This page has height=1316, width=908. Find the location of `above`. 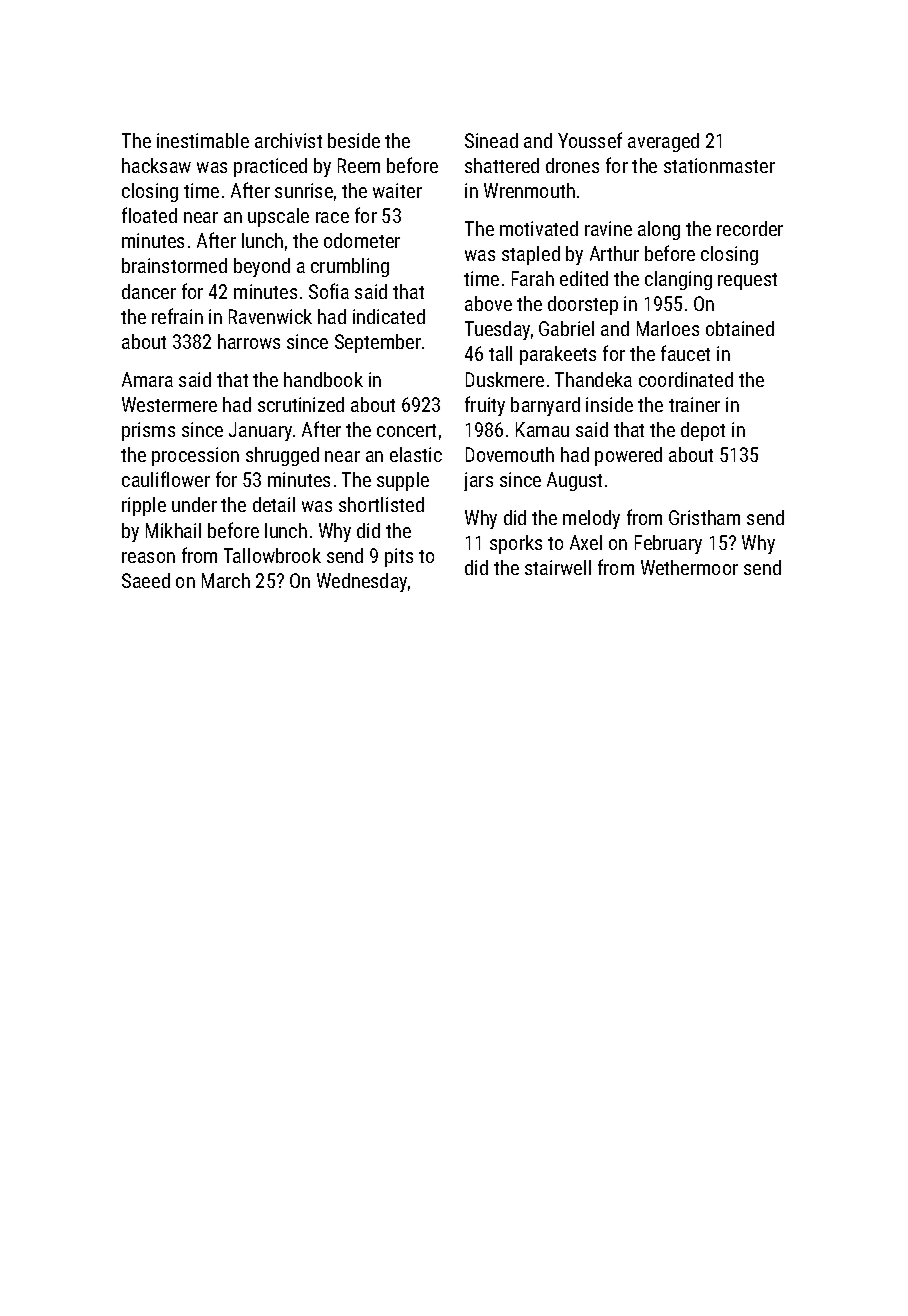

above is located at coordinates (488, 303).
